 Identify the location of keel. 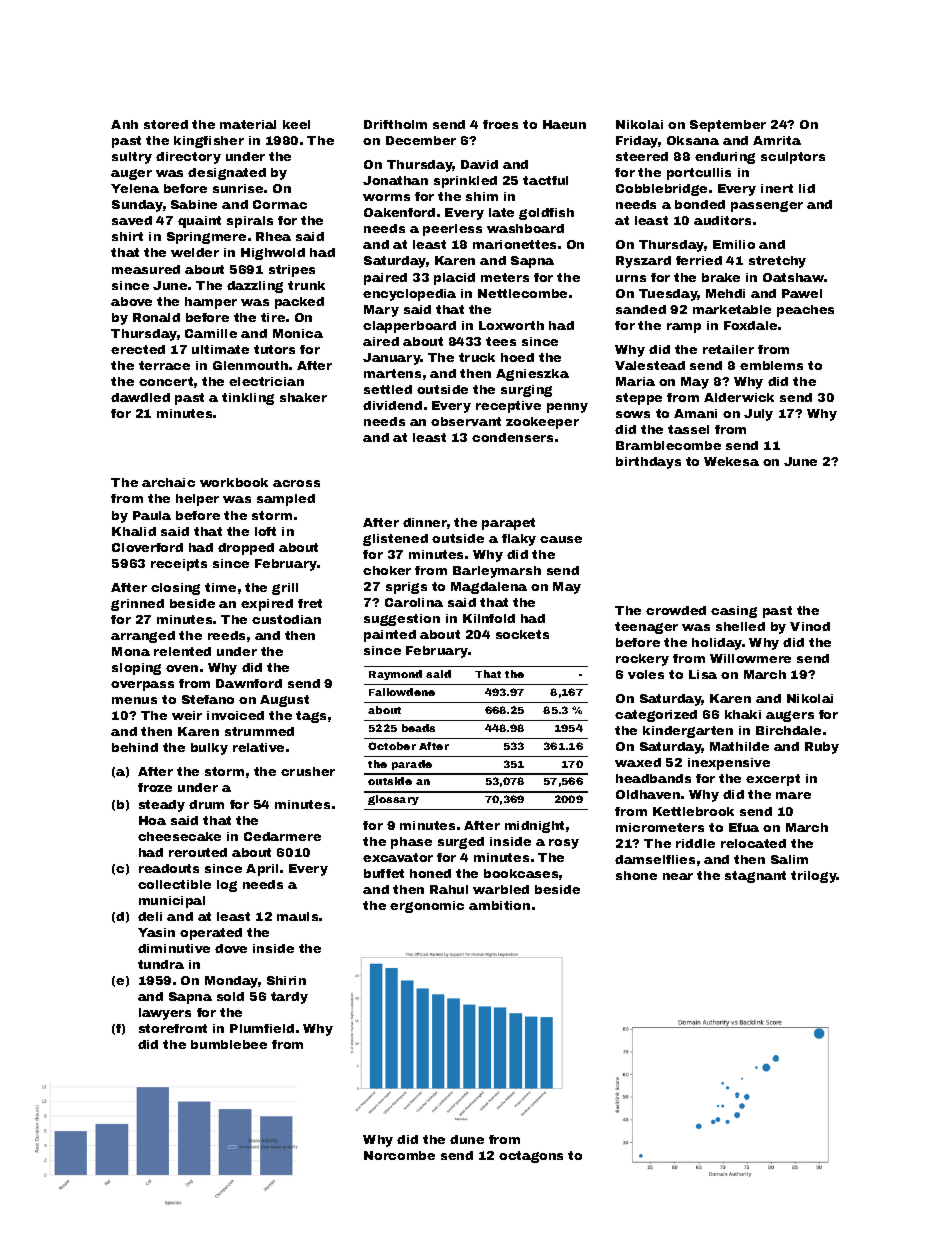
(296, 124).
